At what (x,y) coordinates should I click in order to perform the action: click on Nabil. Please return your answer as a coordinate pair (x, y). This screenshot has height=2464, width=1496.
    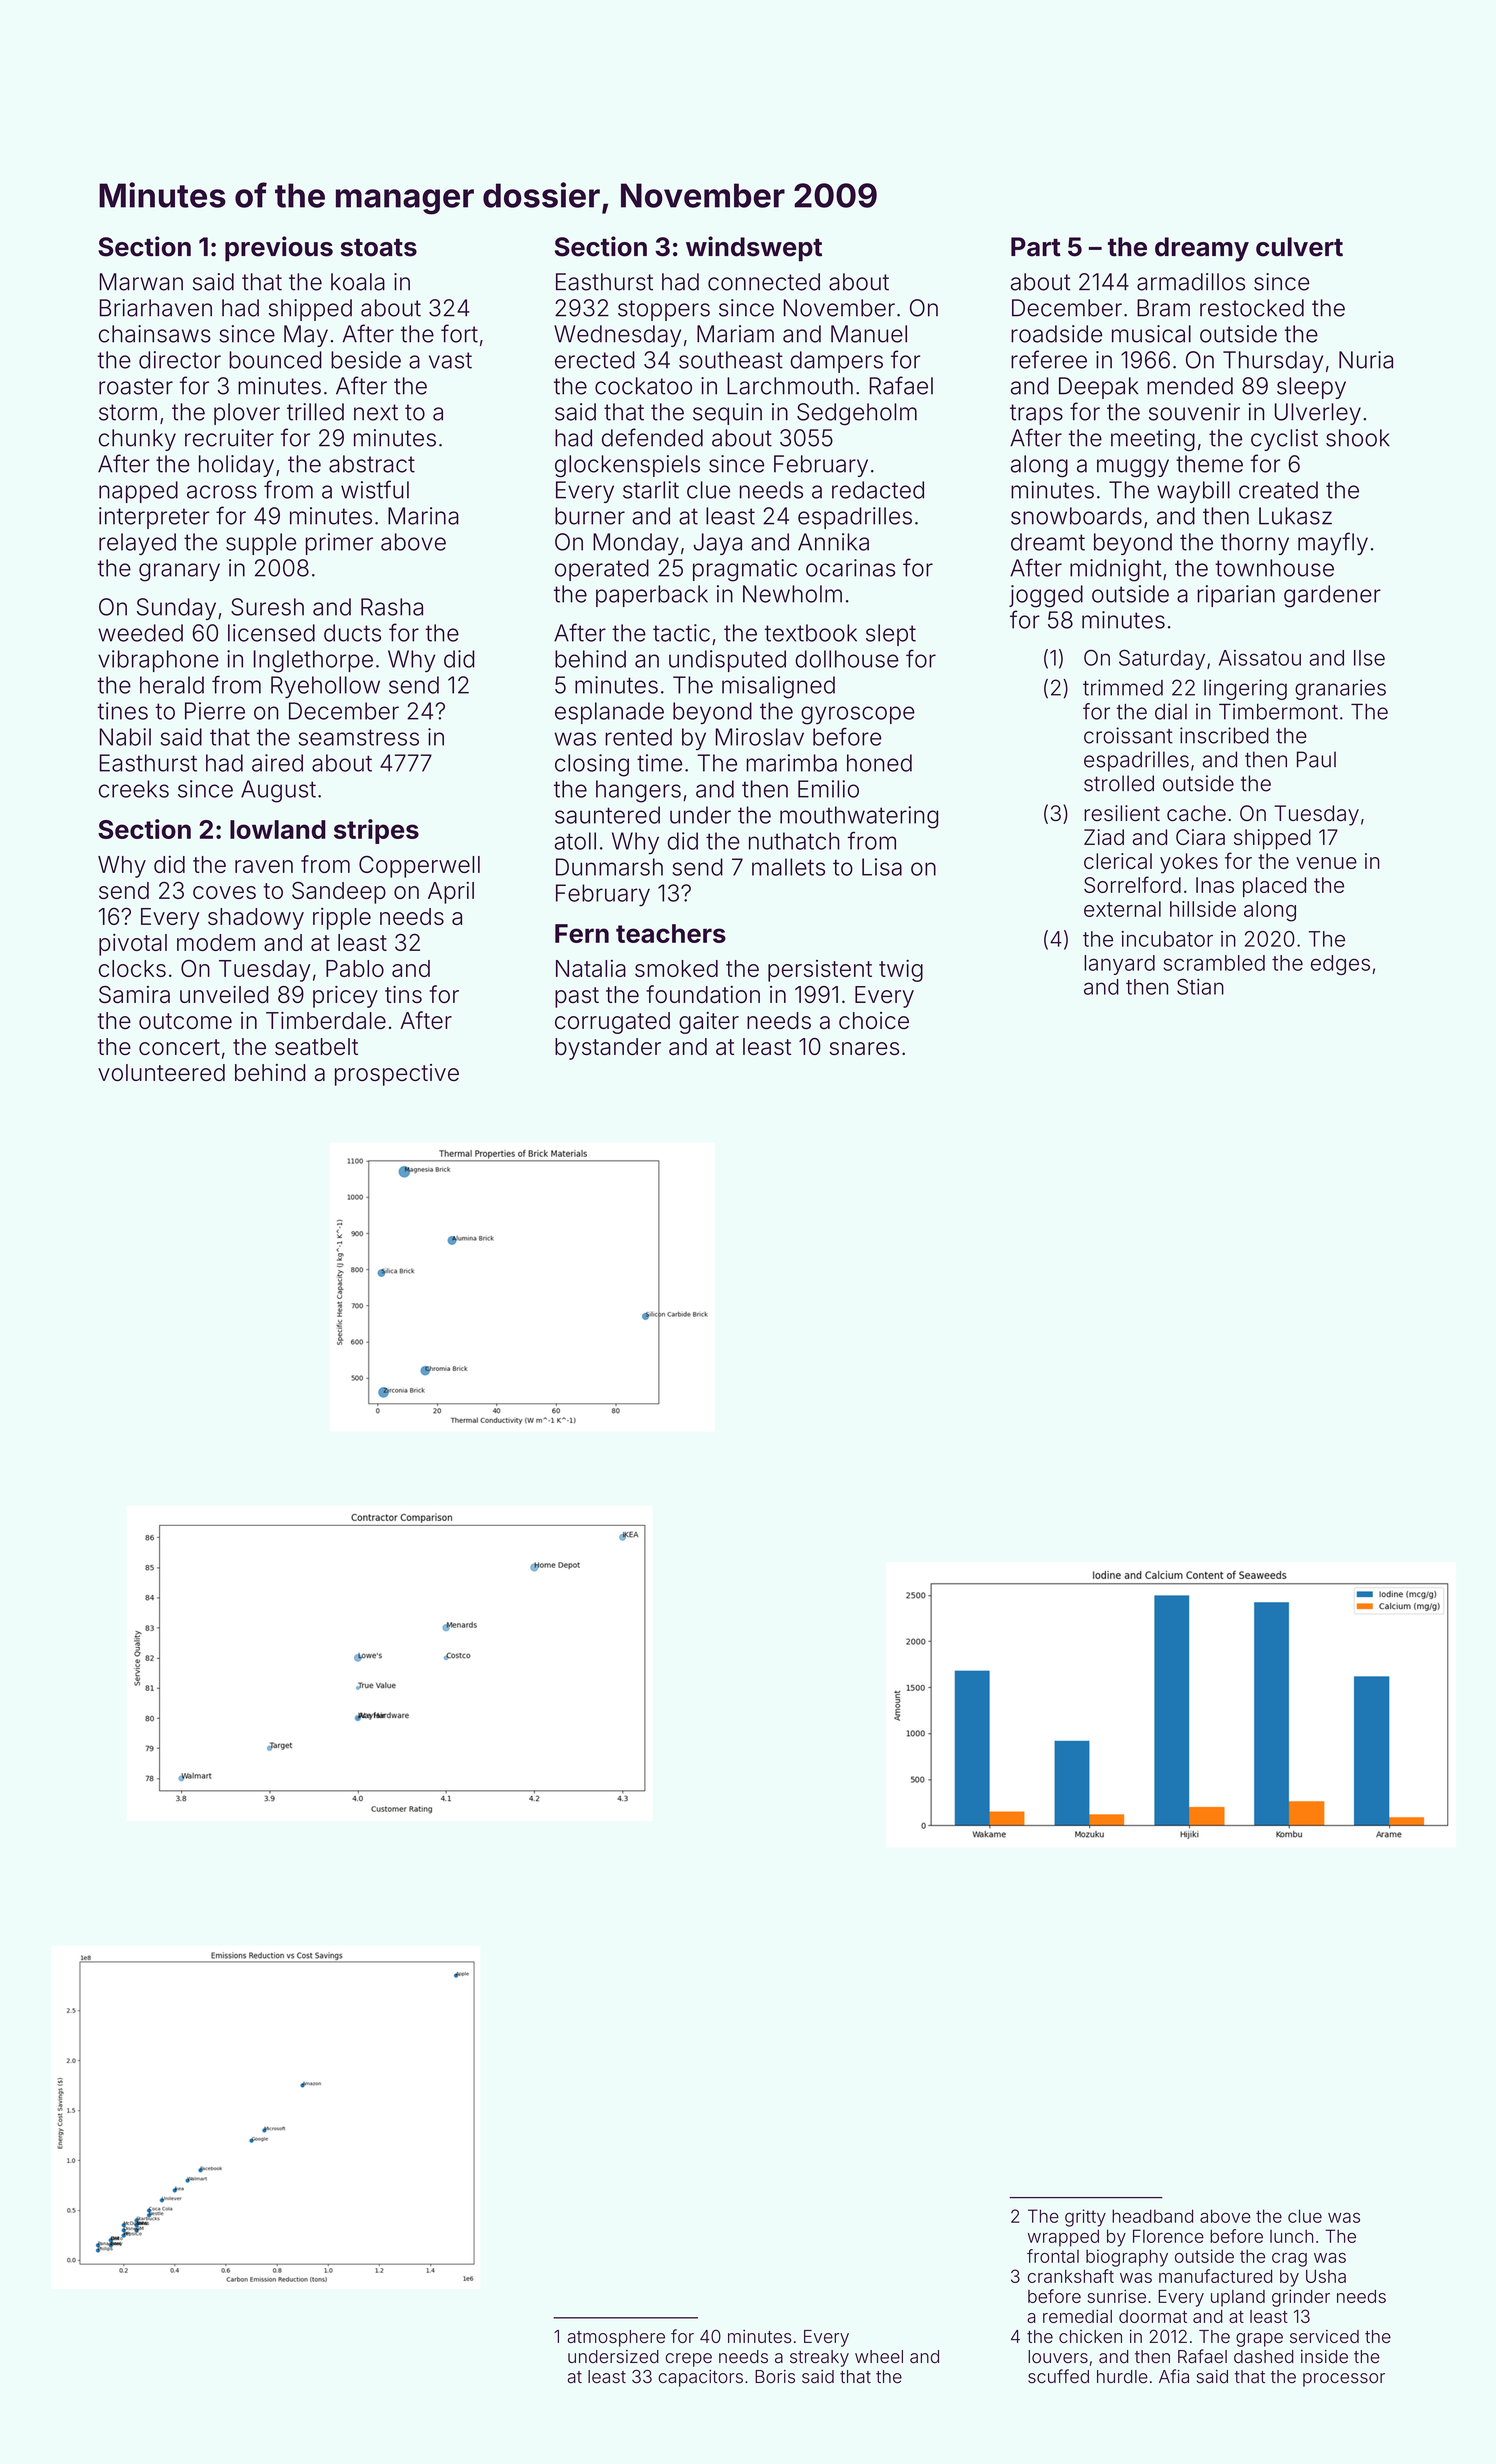
    Looking at the image, I should click on (125, 737).
